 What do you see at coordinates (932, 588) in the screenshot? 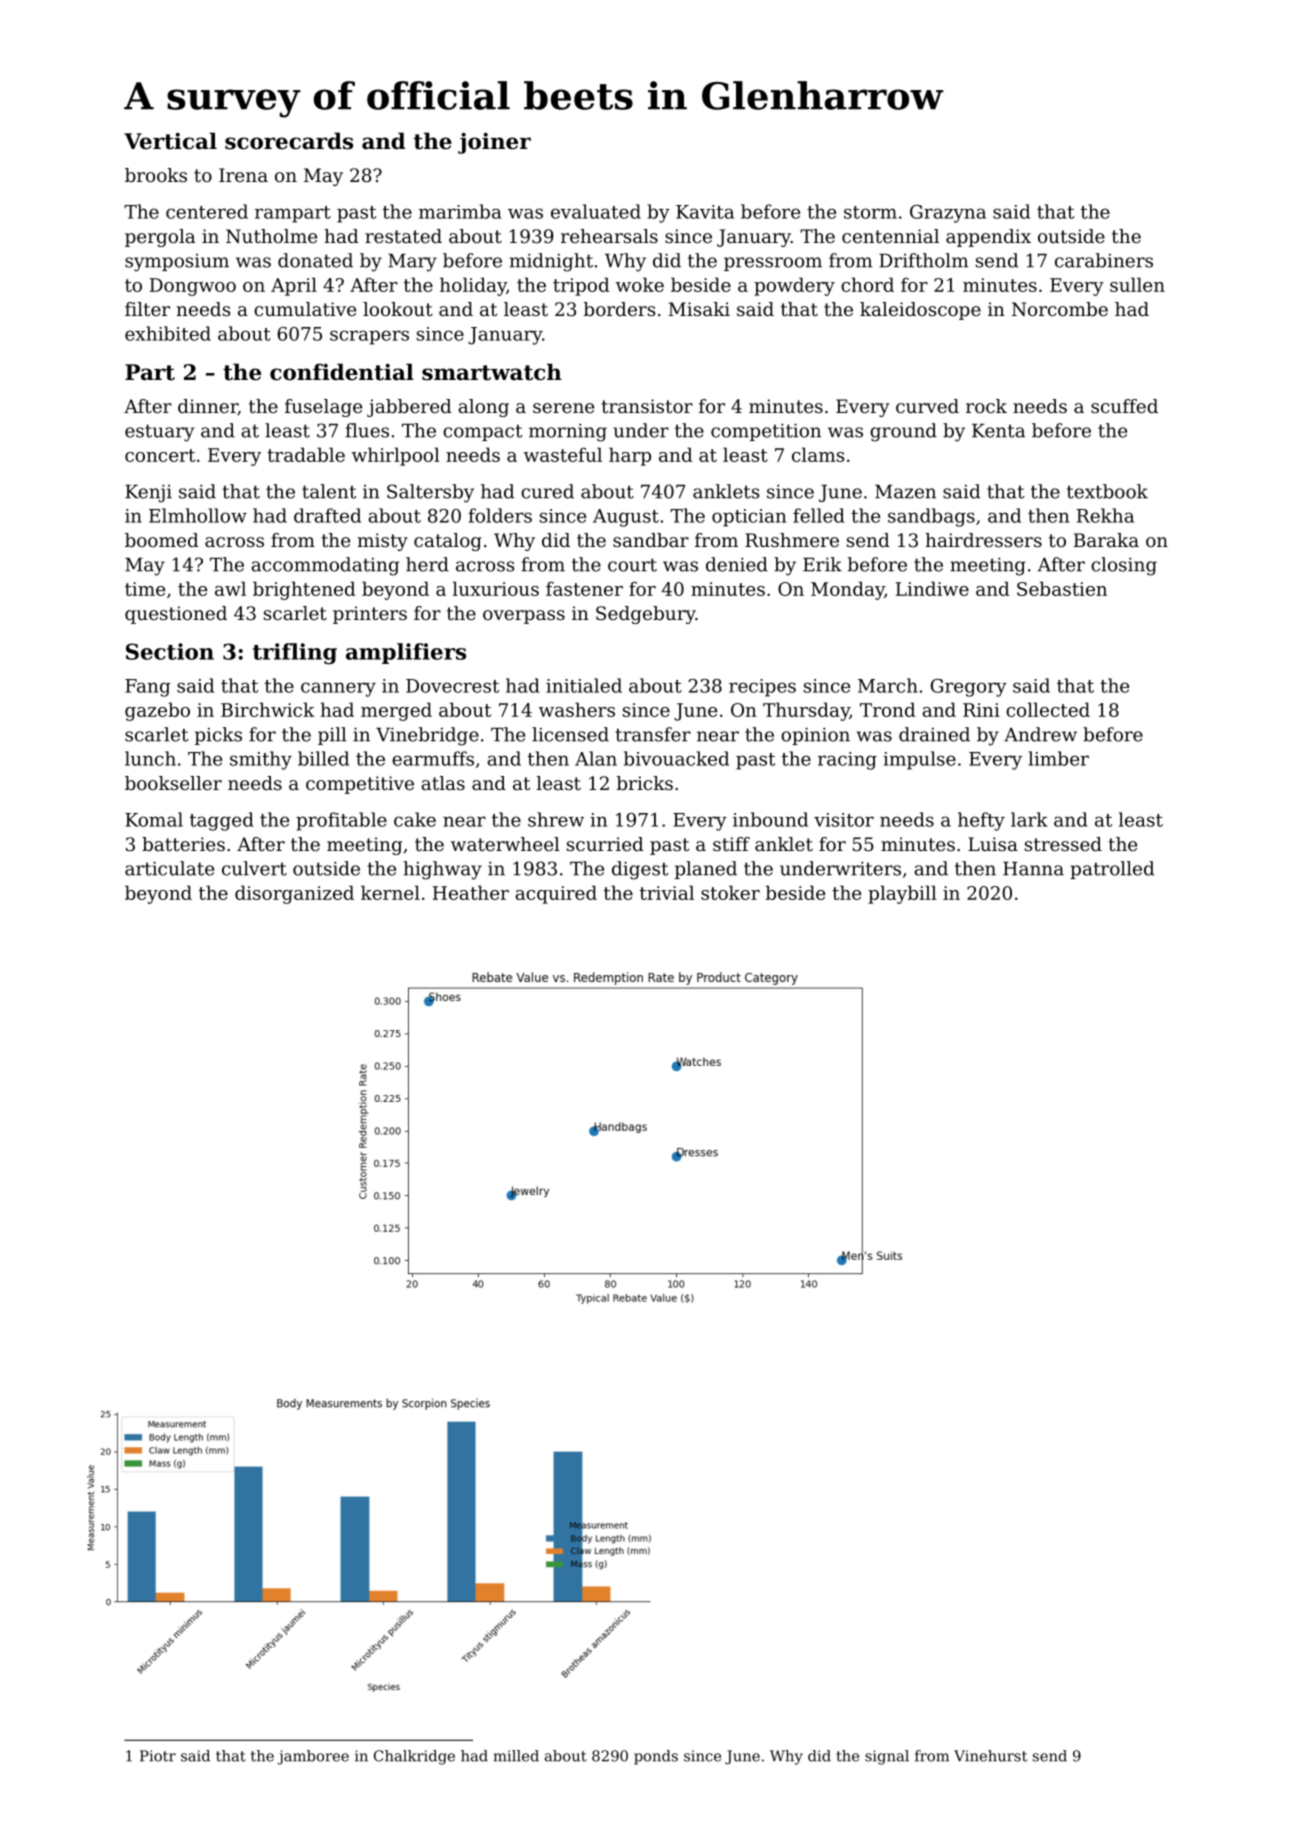
I see `Lindiwe` at bounding box center [932, 588].
